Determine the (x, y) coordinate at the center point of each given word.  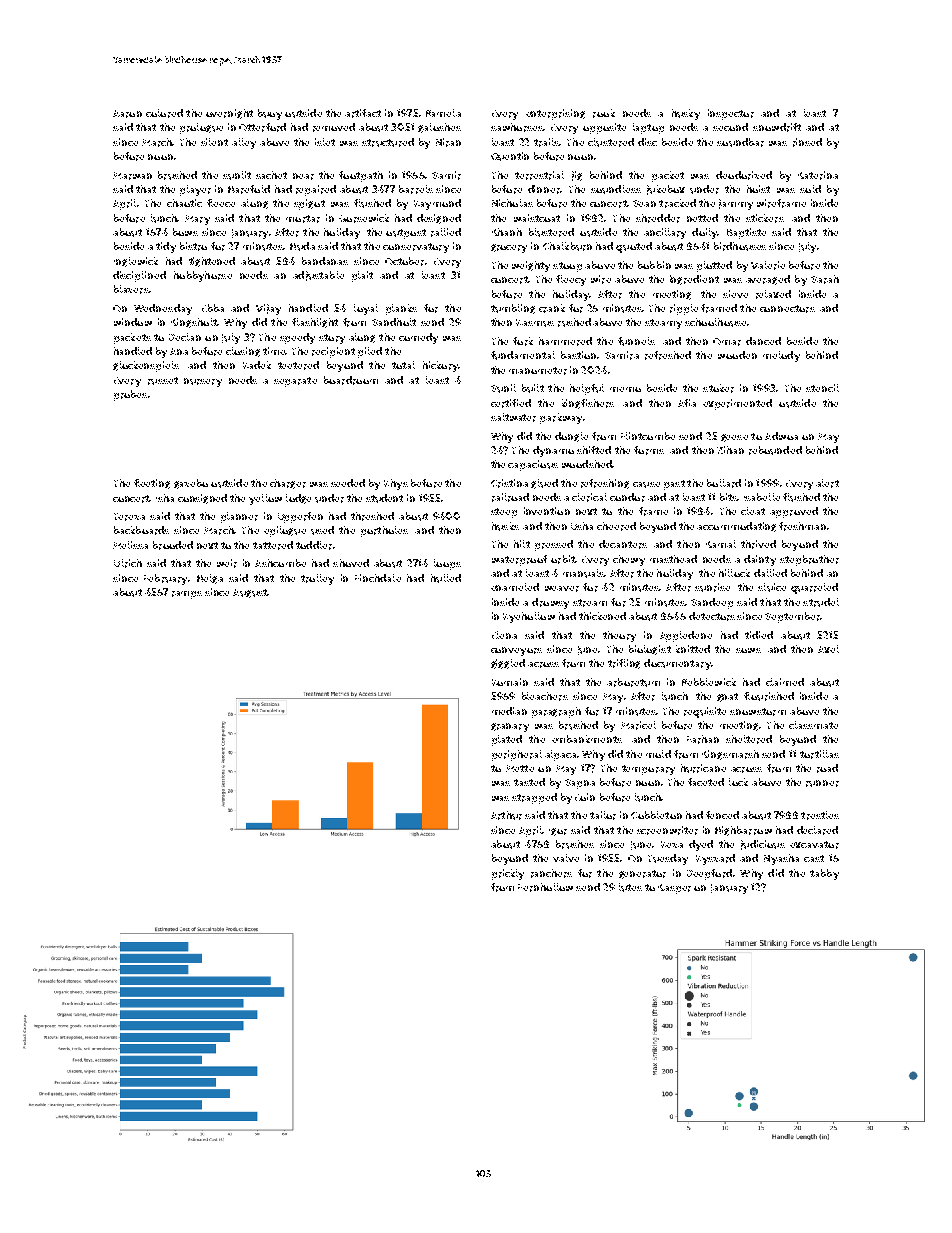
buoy (270, 114)
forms (649, 450)
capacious (533, 465)
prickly (508, 874)
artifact (363, 113)
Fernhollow (545, 887)
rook (604, 113)
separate (295, 382)
